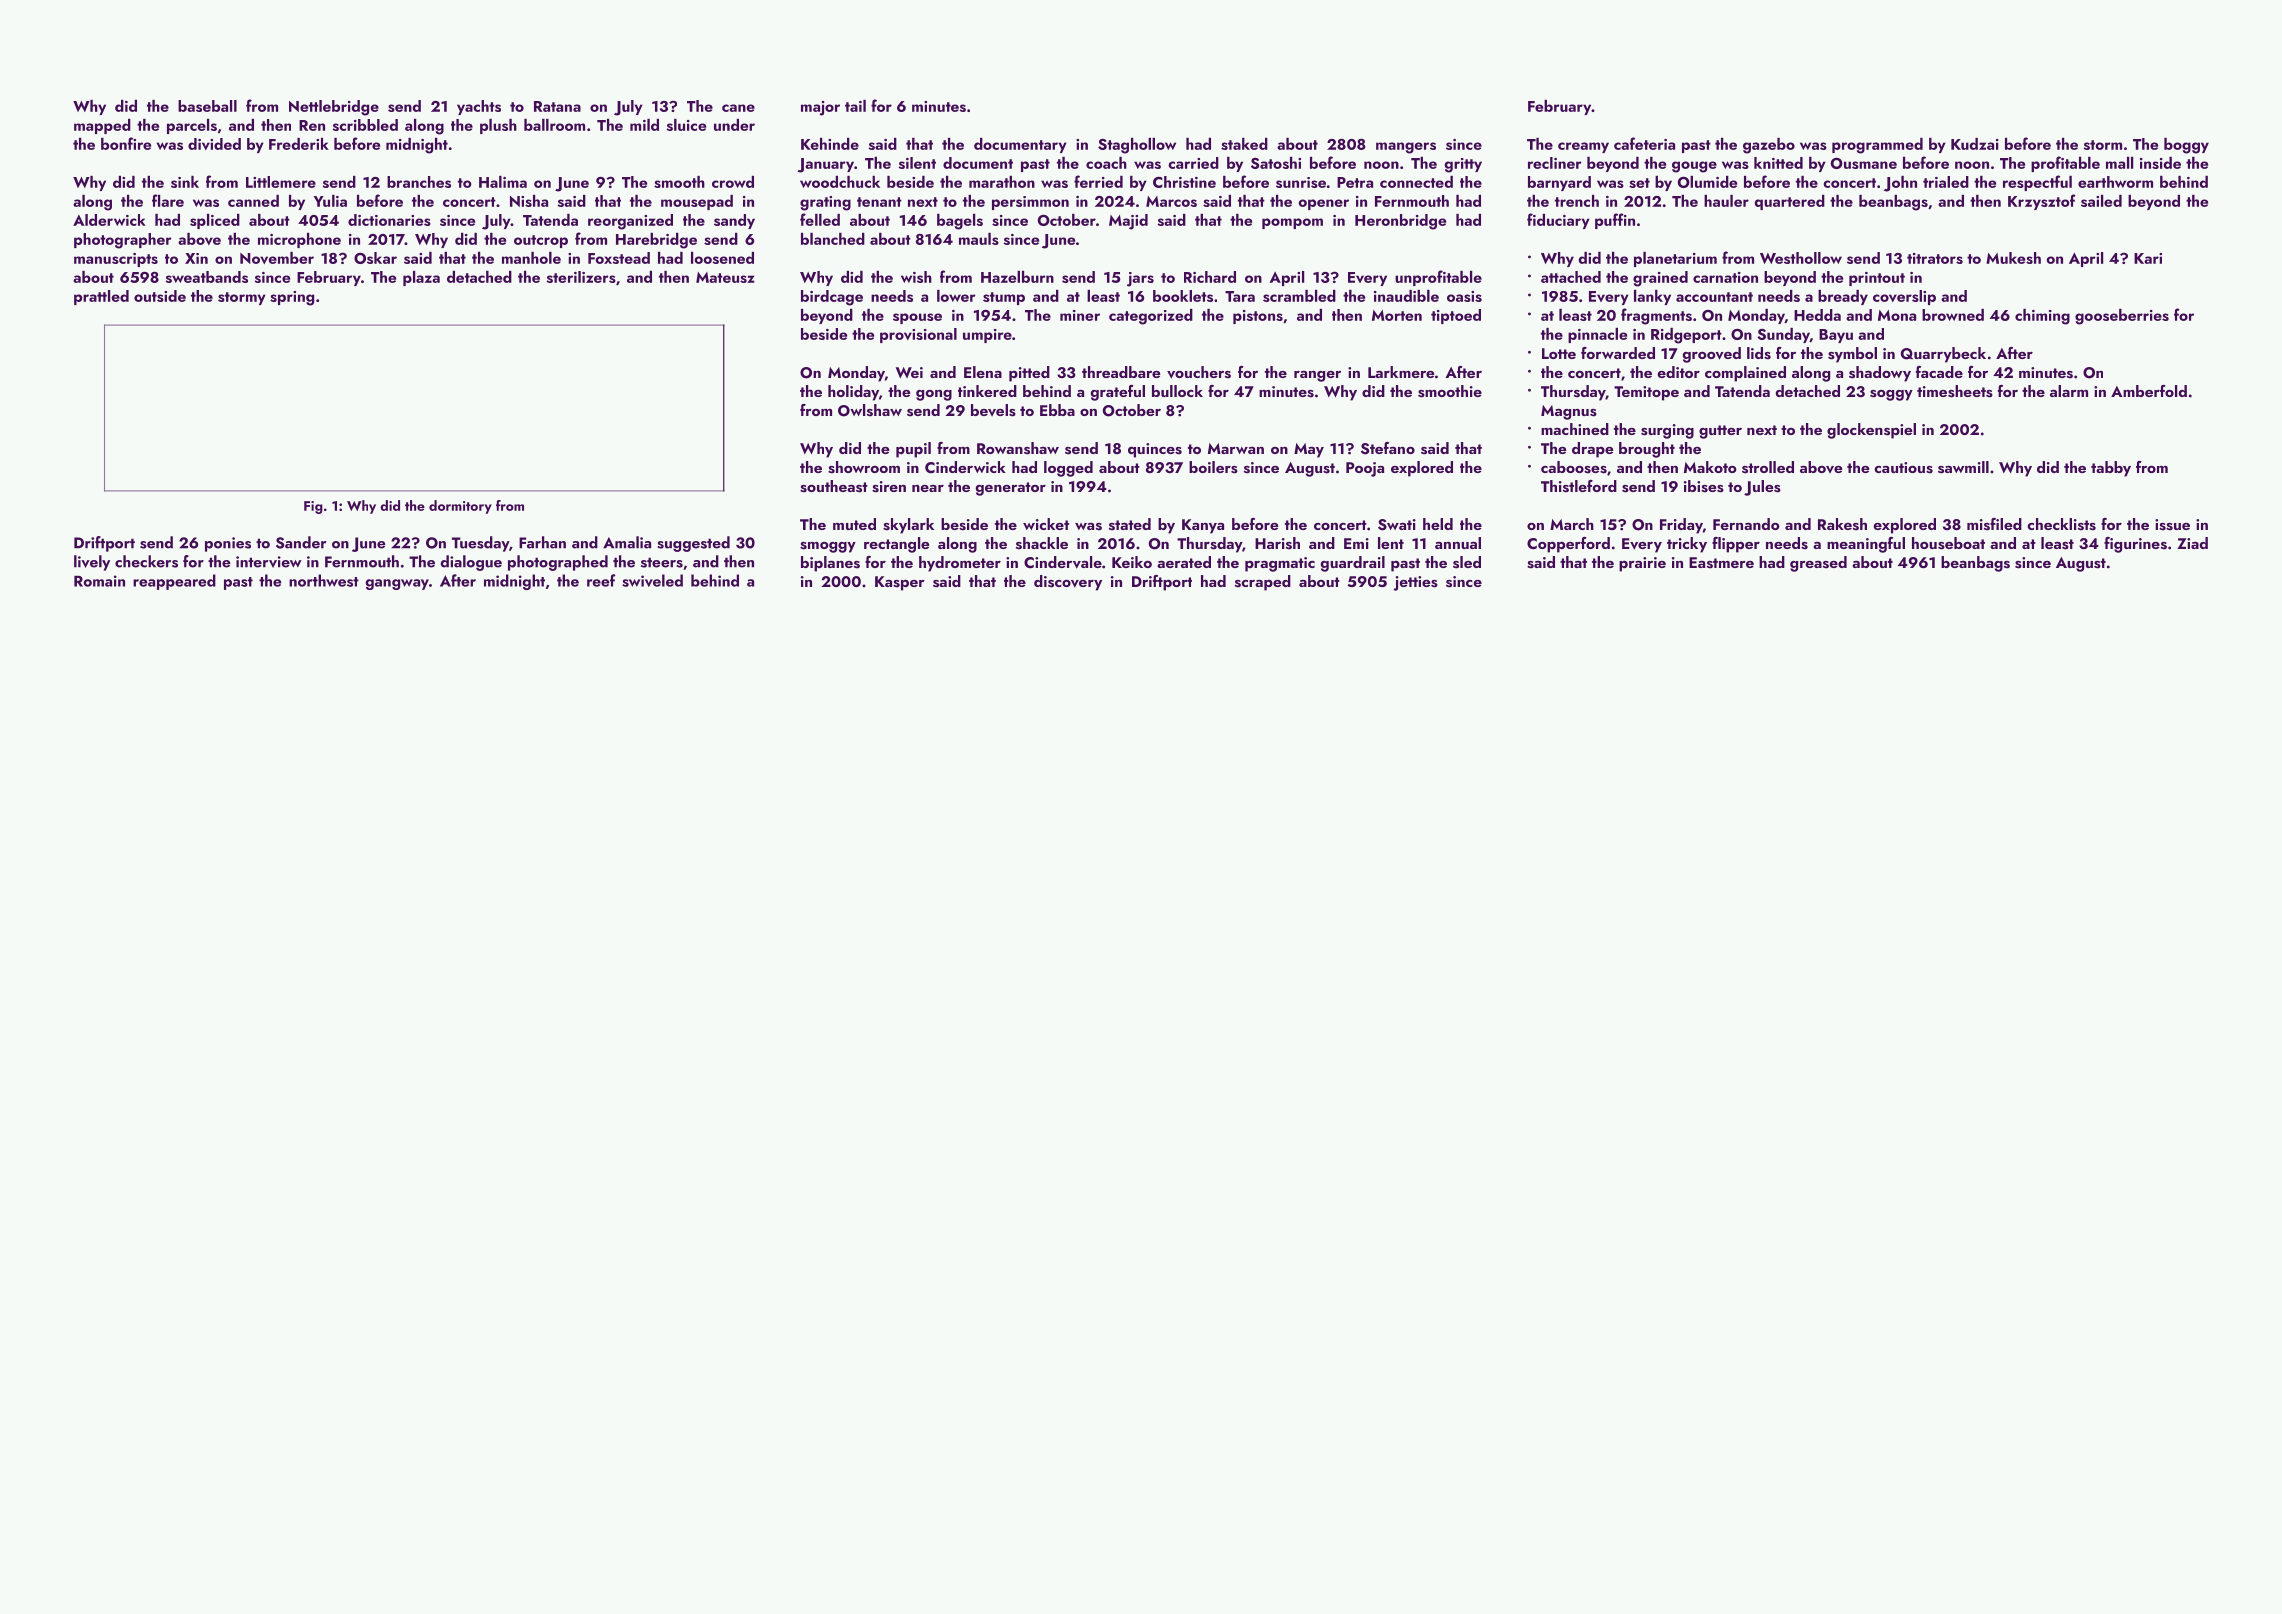  What do you see at coordinates (1877, 279) in the screenshot?
I see `printout` at bounding box center [1877, 279].
